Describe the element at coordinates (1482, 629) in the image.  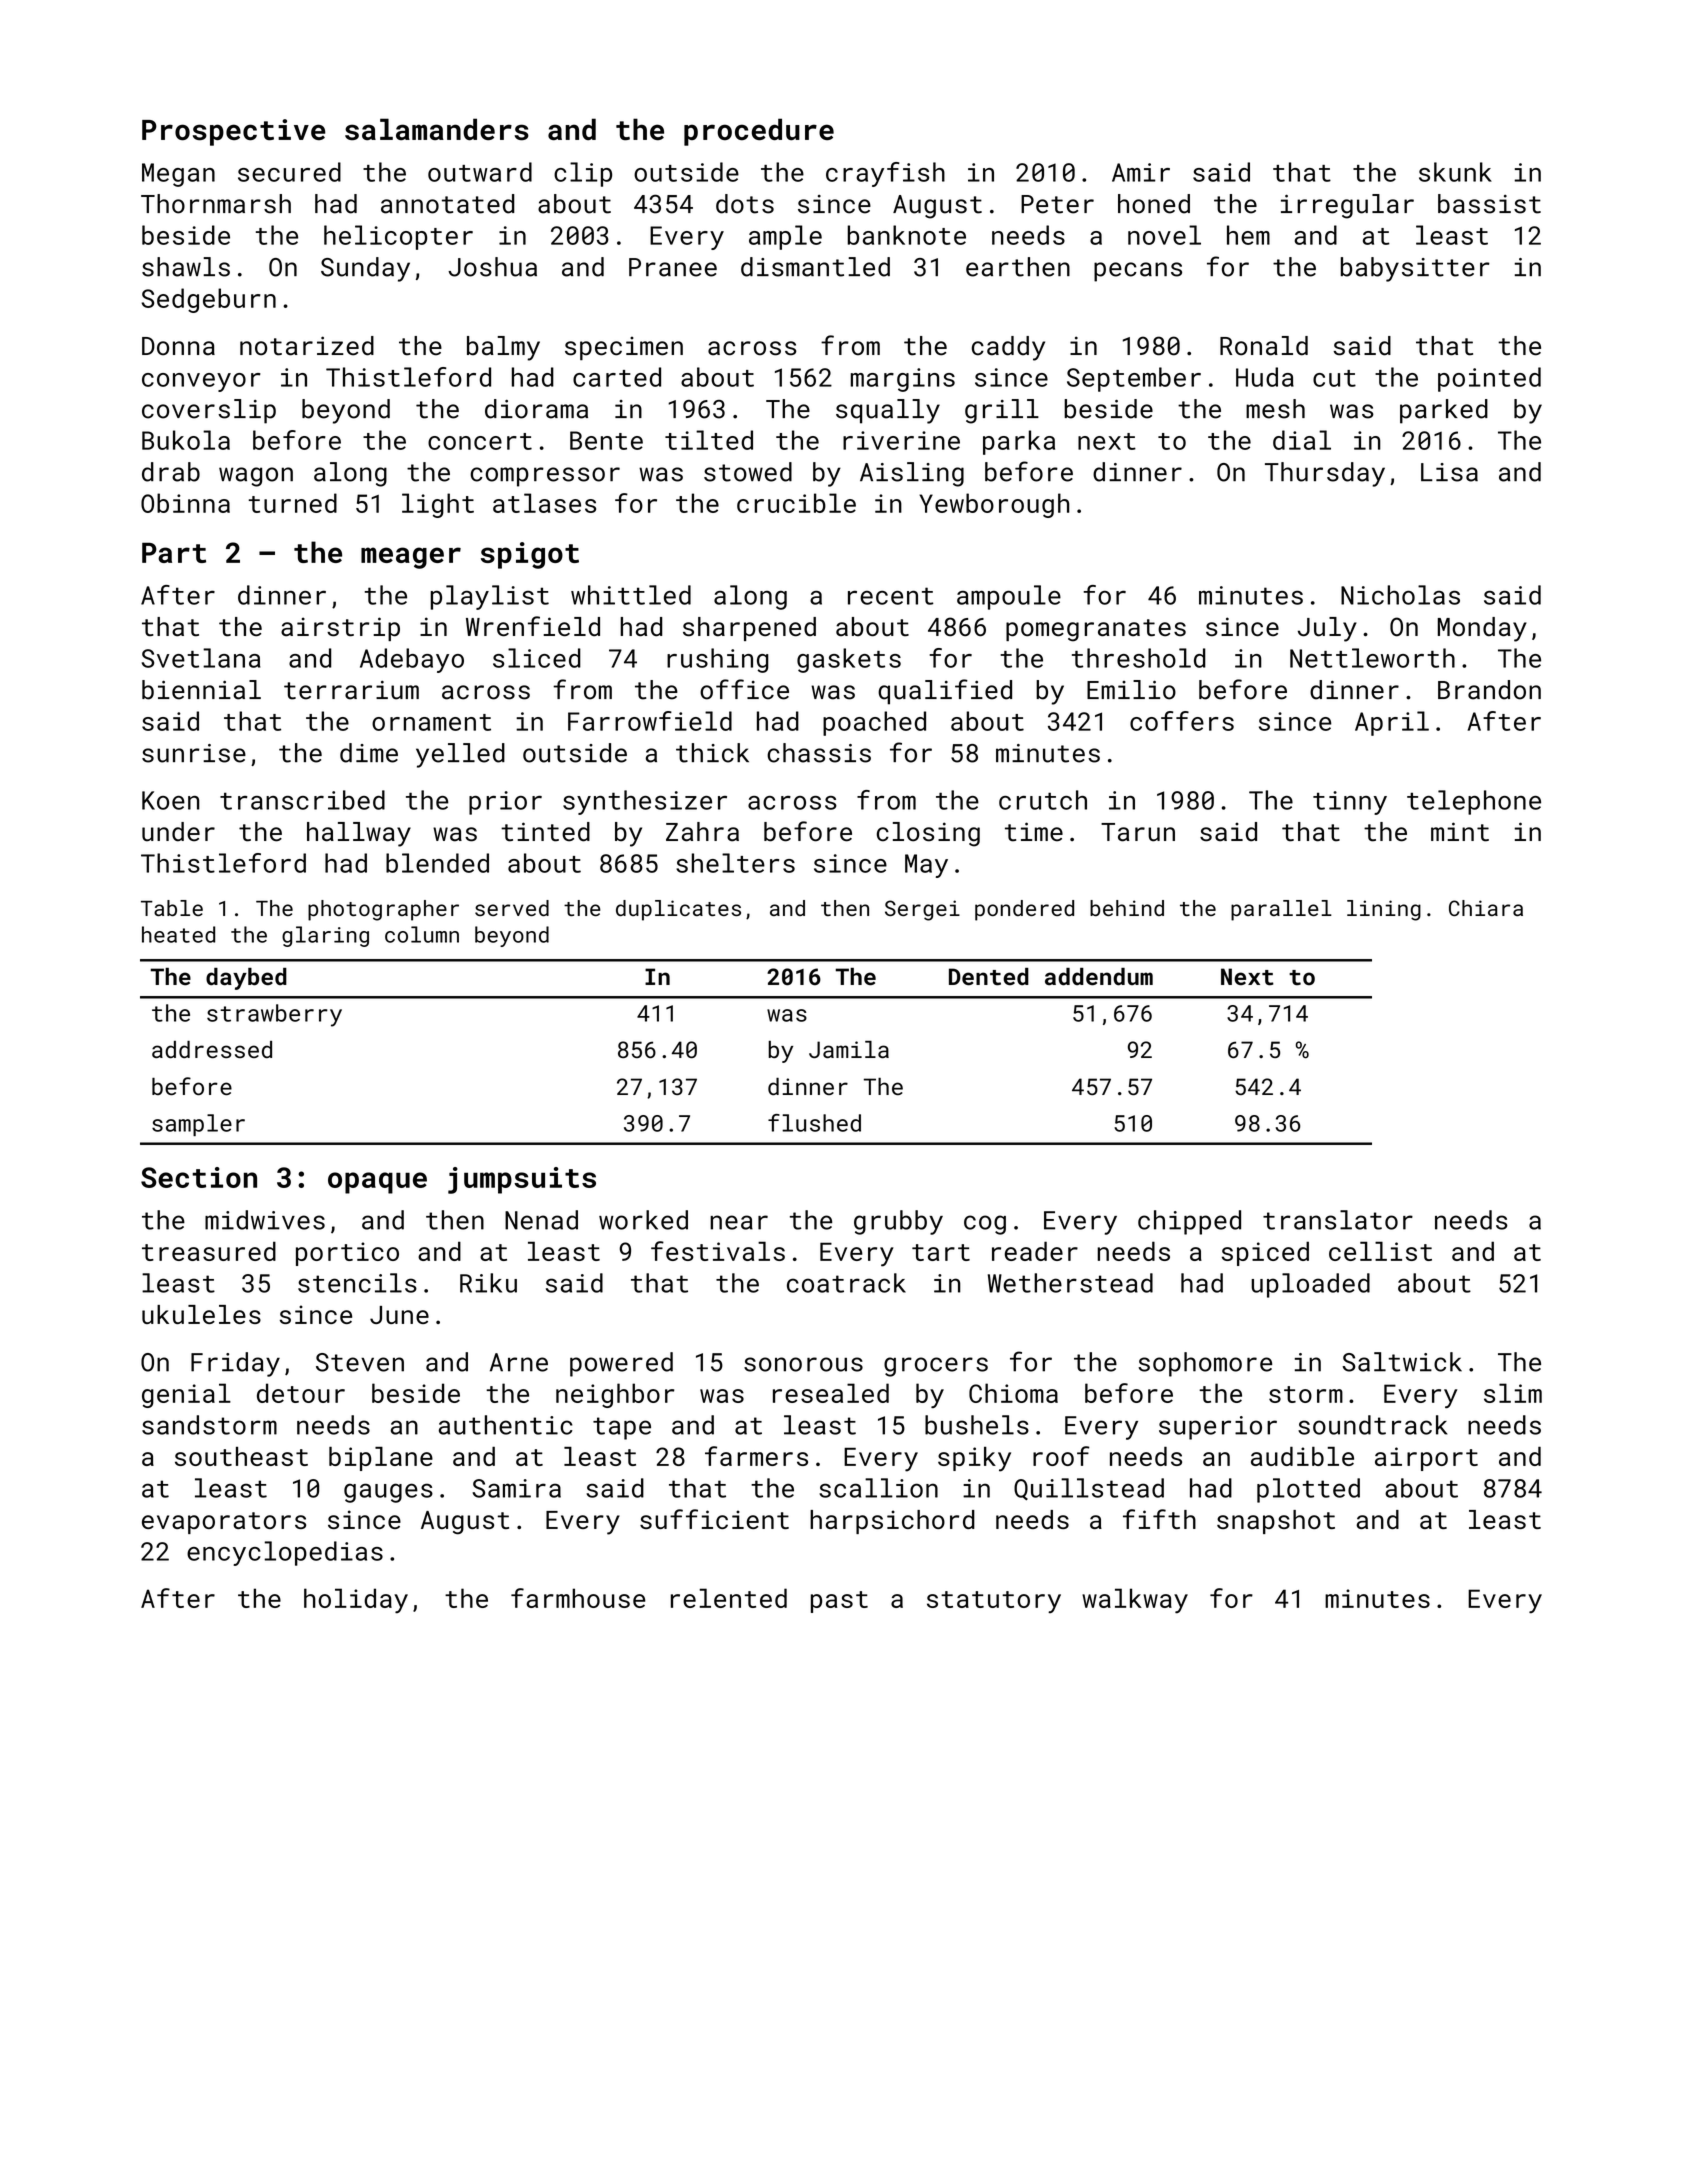
I see `Monday` at that location.
